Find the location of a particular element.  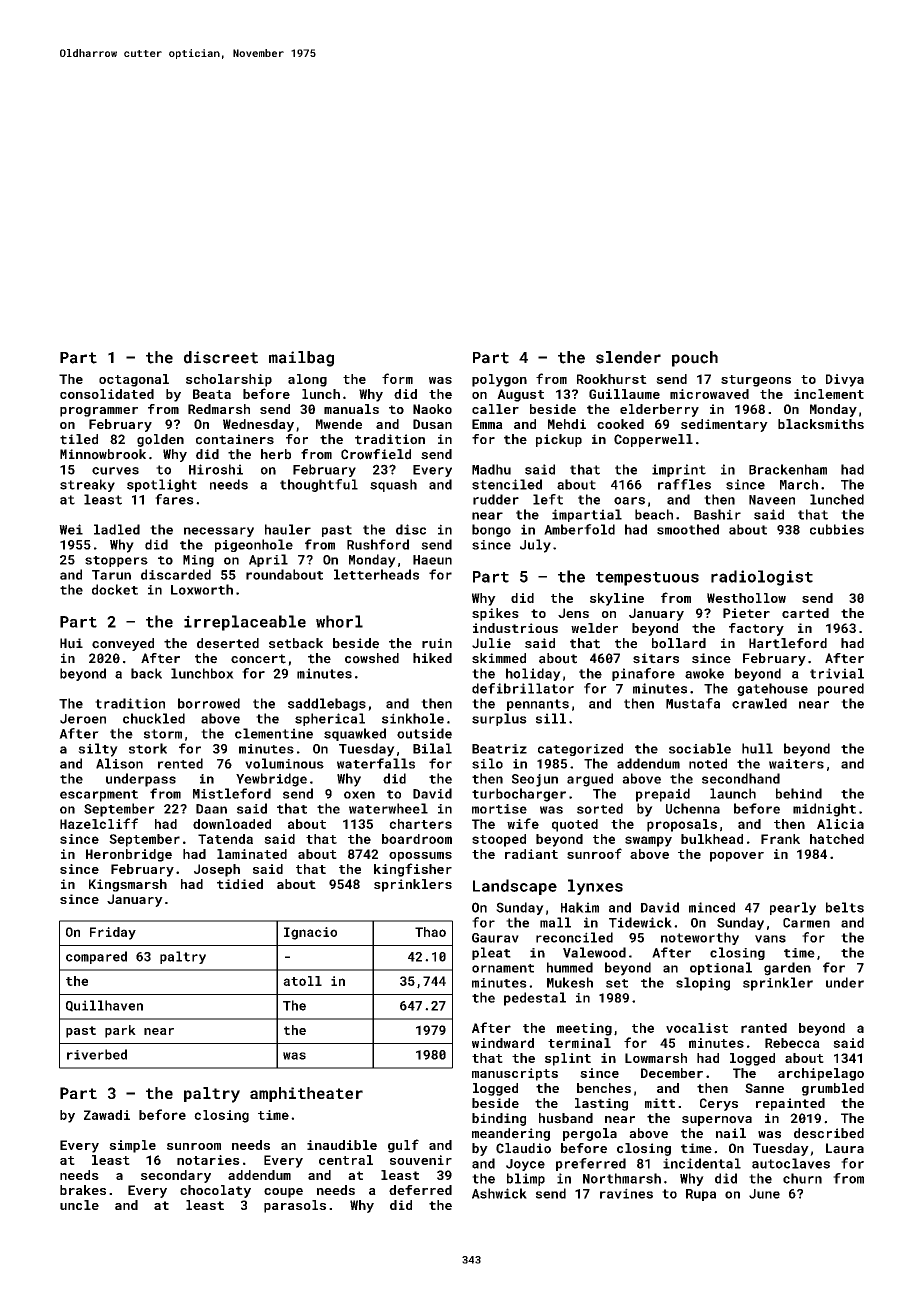

pouch is located at coordinates (695, 359).
